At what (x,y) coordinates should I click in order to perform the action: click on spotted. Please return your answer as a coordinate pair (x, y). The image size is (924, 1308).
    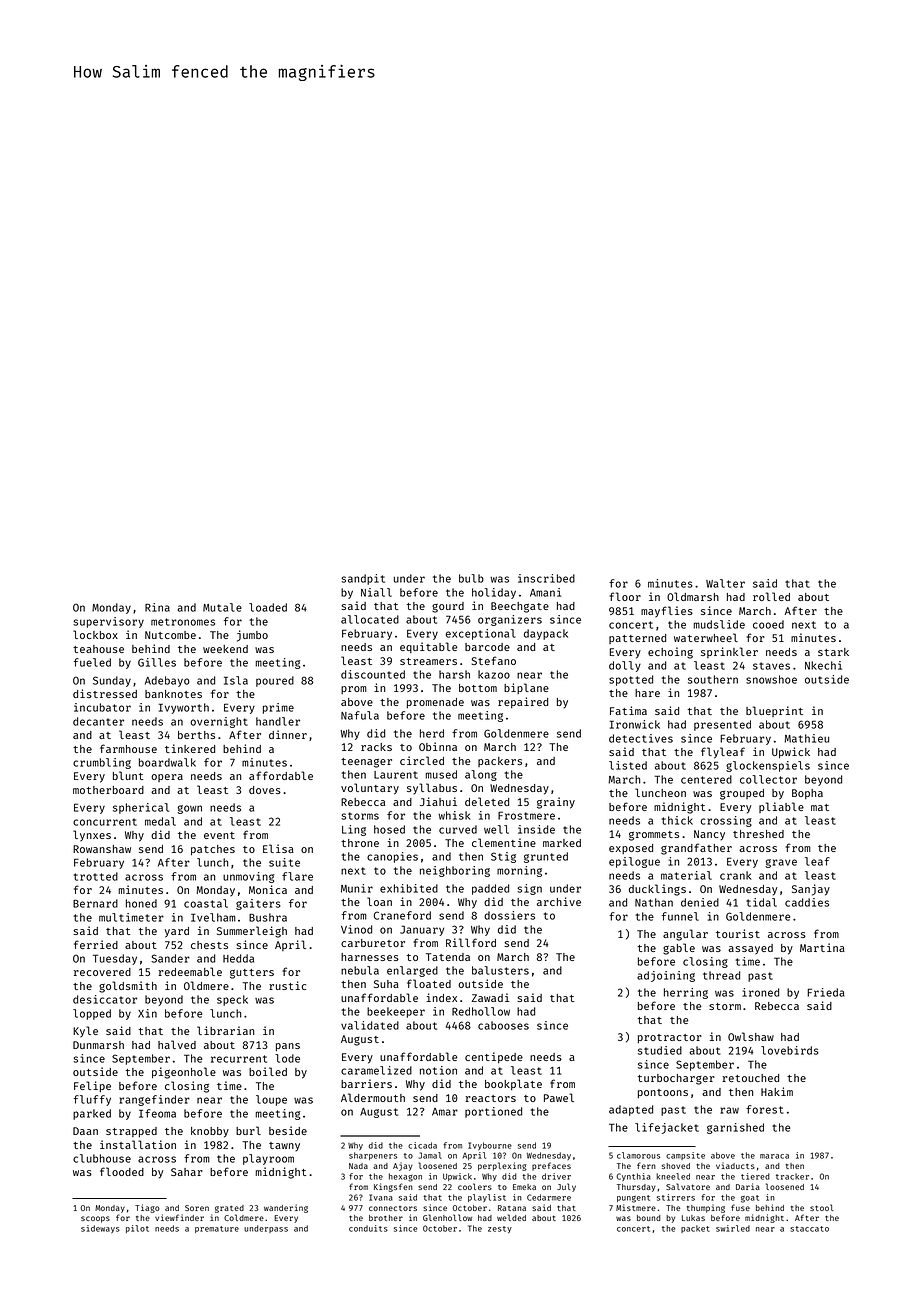
    Looking at the image, I should click on (631, 680).
